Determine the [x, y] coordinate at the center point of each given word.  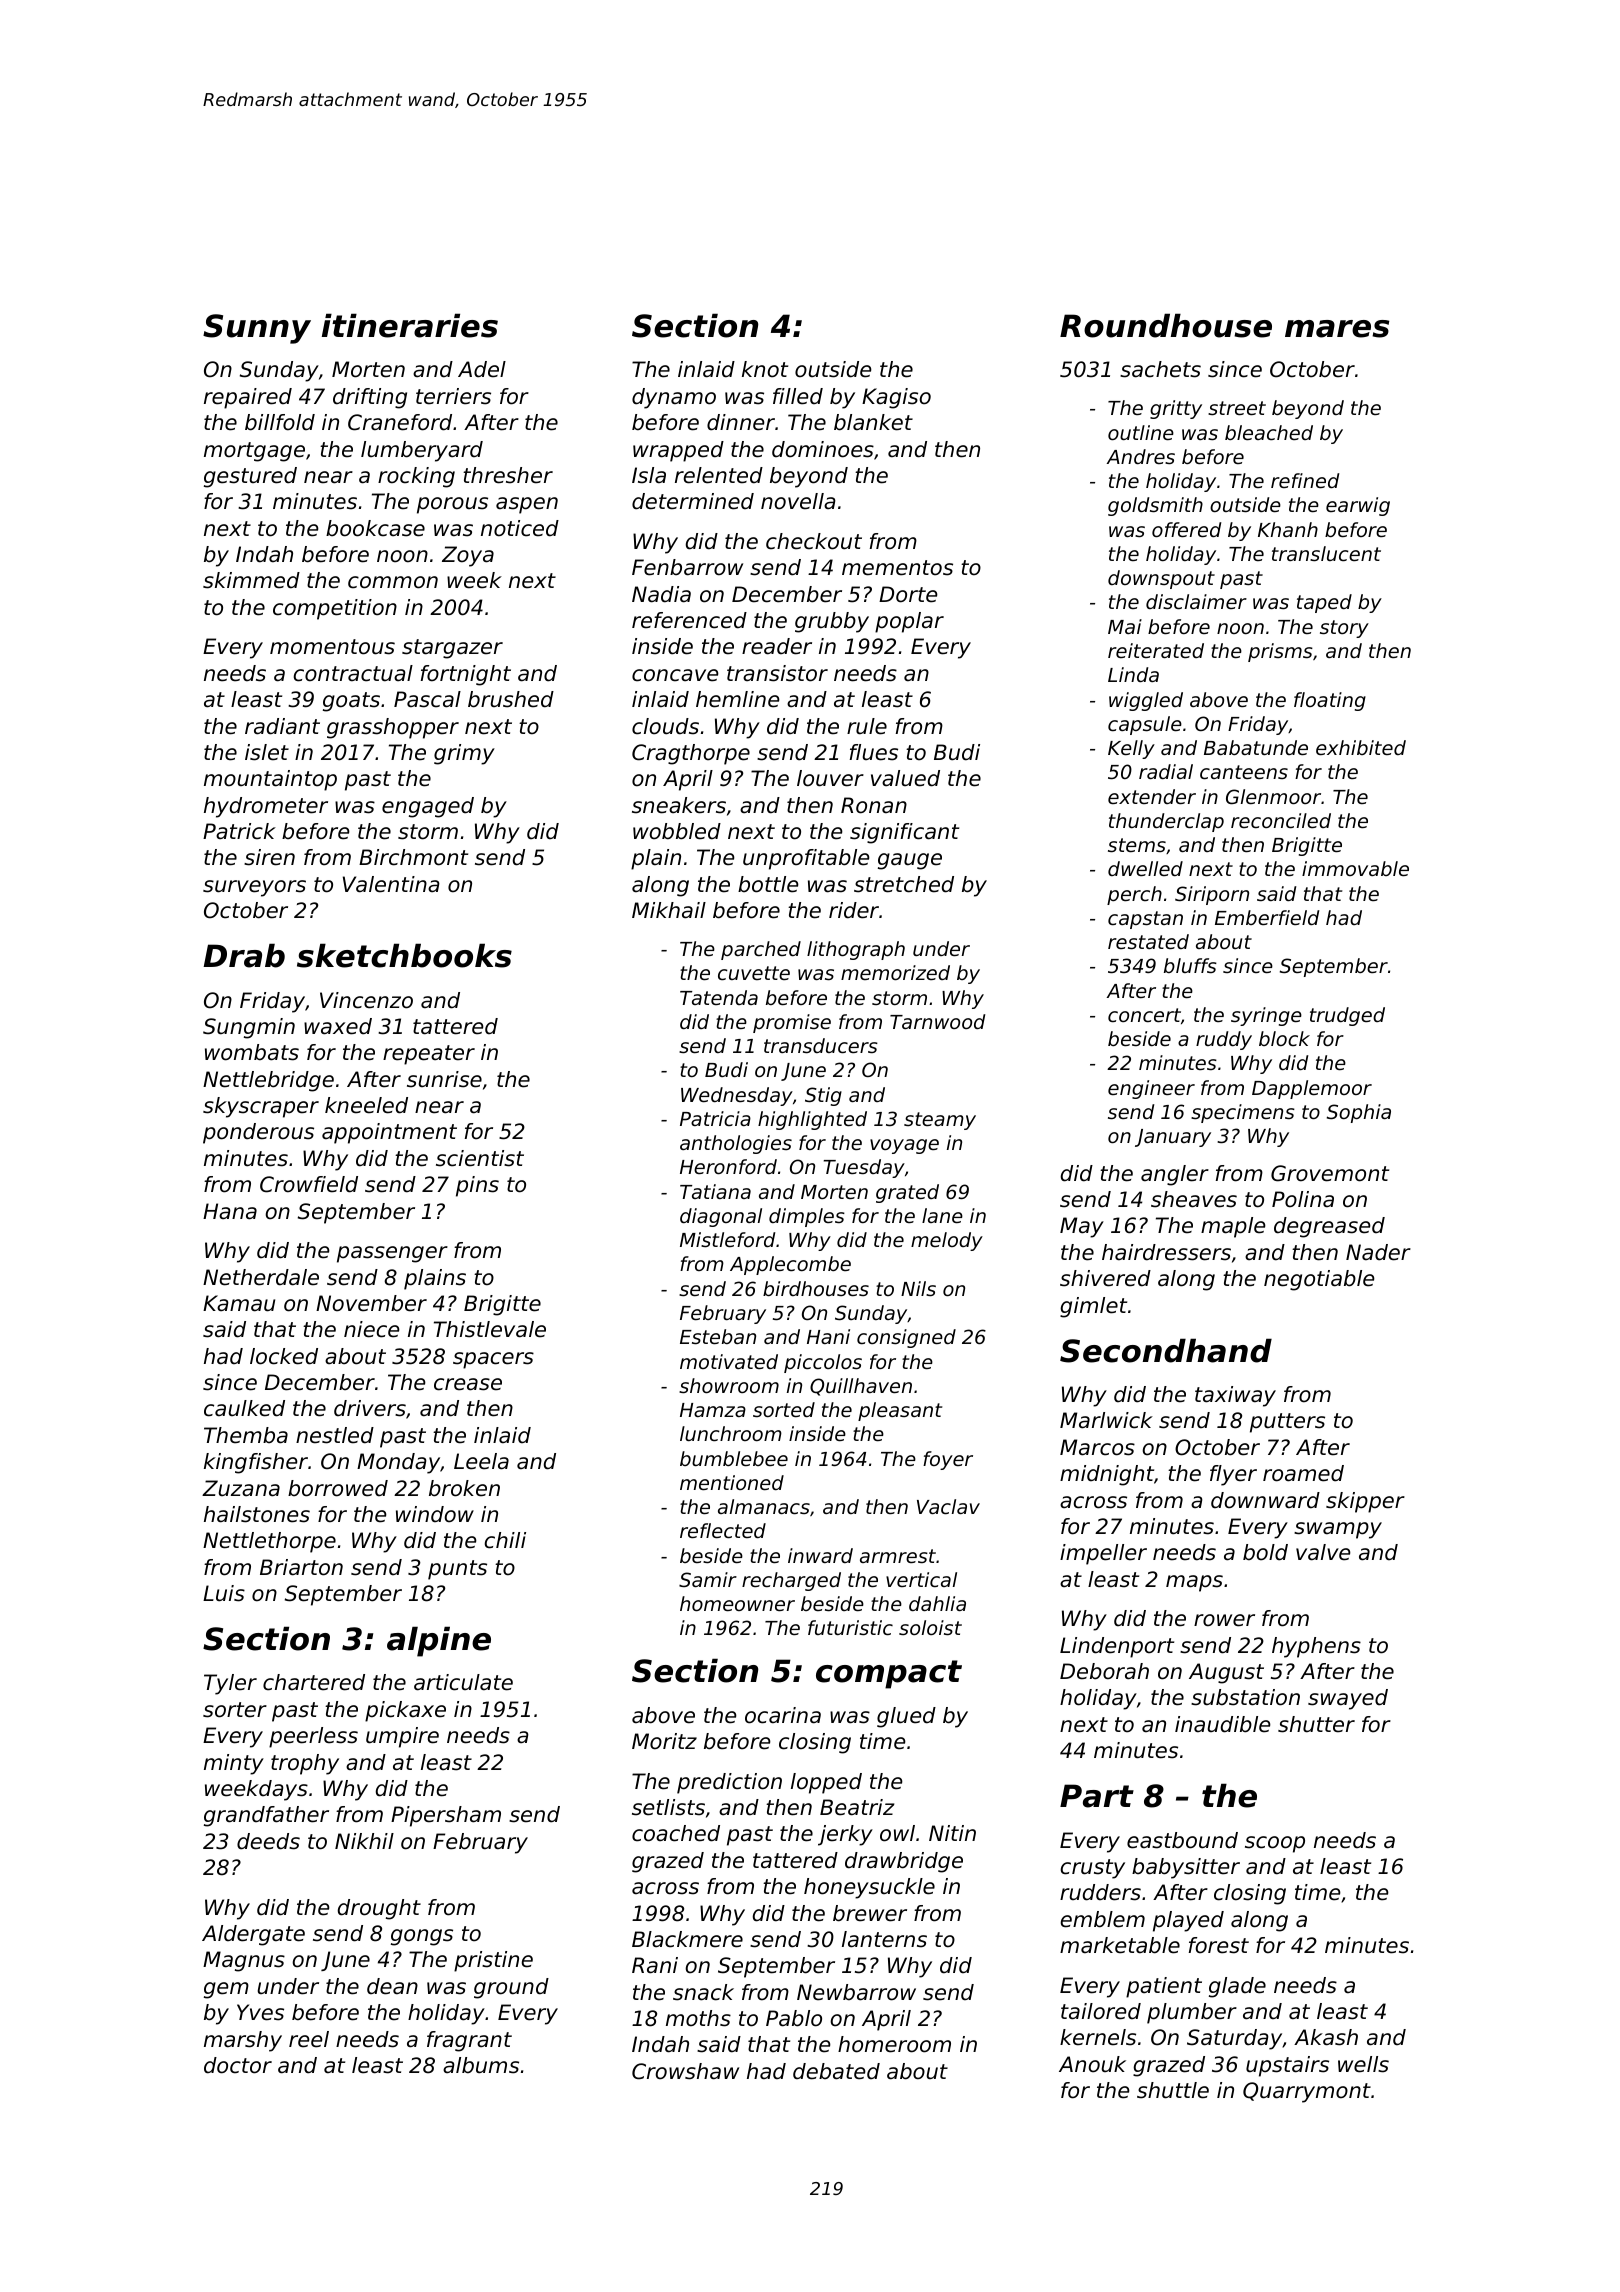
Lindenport [1117, 1647]
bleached [1269, 432]
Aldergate [253, 1935]
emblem [1103, 1919]
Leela [481, 1461]
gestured [250, 477]
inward [820, 1555]
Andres [1141, 456]
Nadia [661, 594]
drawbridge [904, 1862]
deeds [268, 1841]
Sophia [1359, 1113]
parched [761, 950]
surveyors [254, 888]
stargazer [452, 649]
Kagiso [896, 398]
